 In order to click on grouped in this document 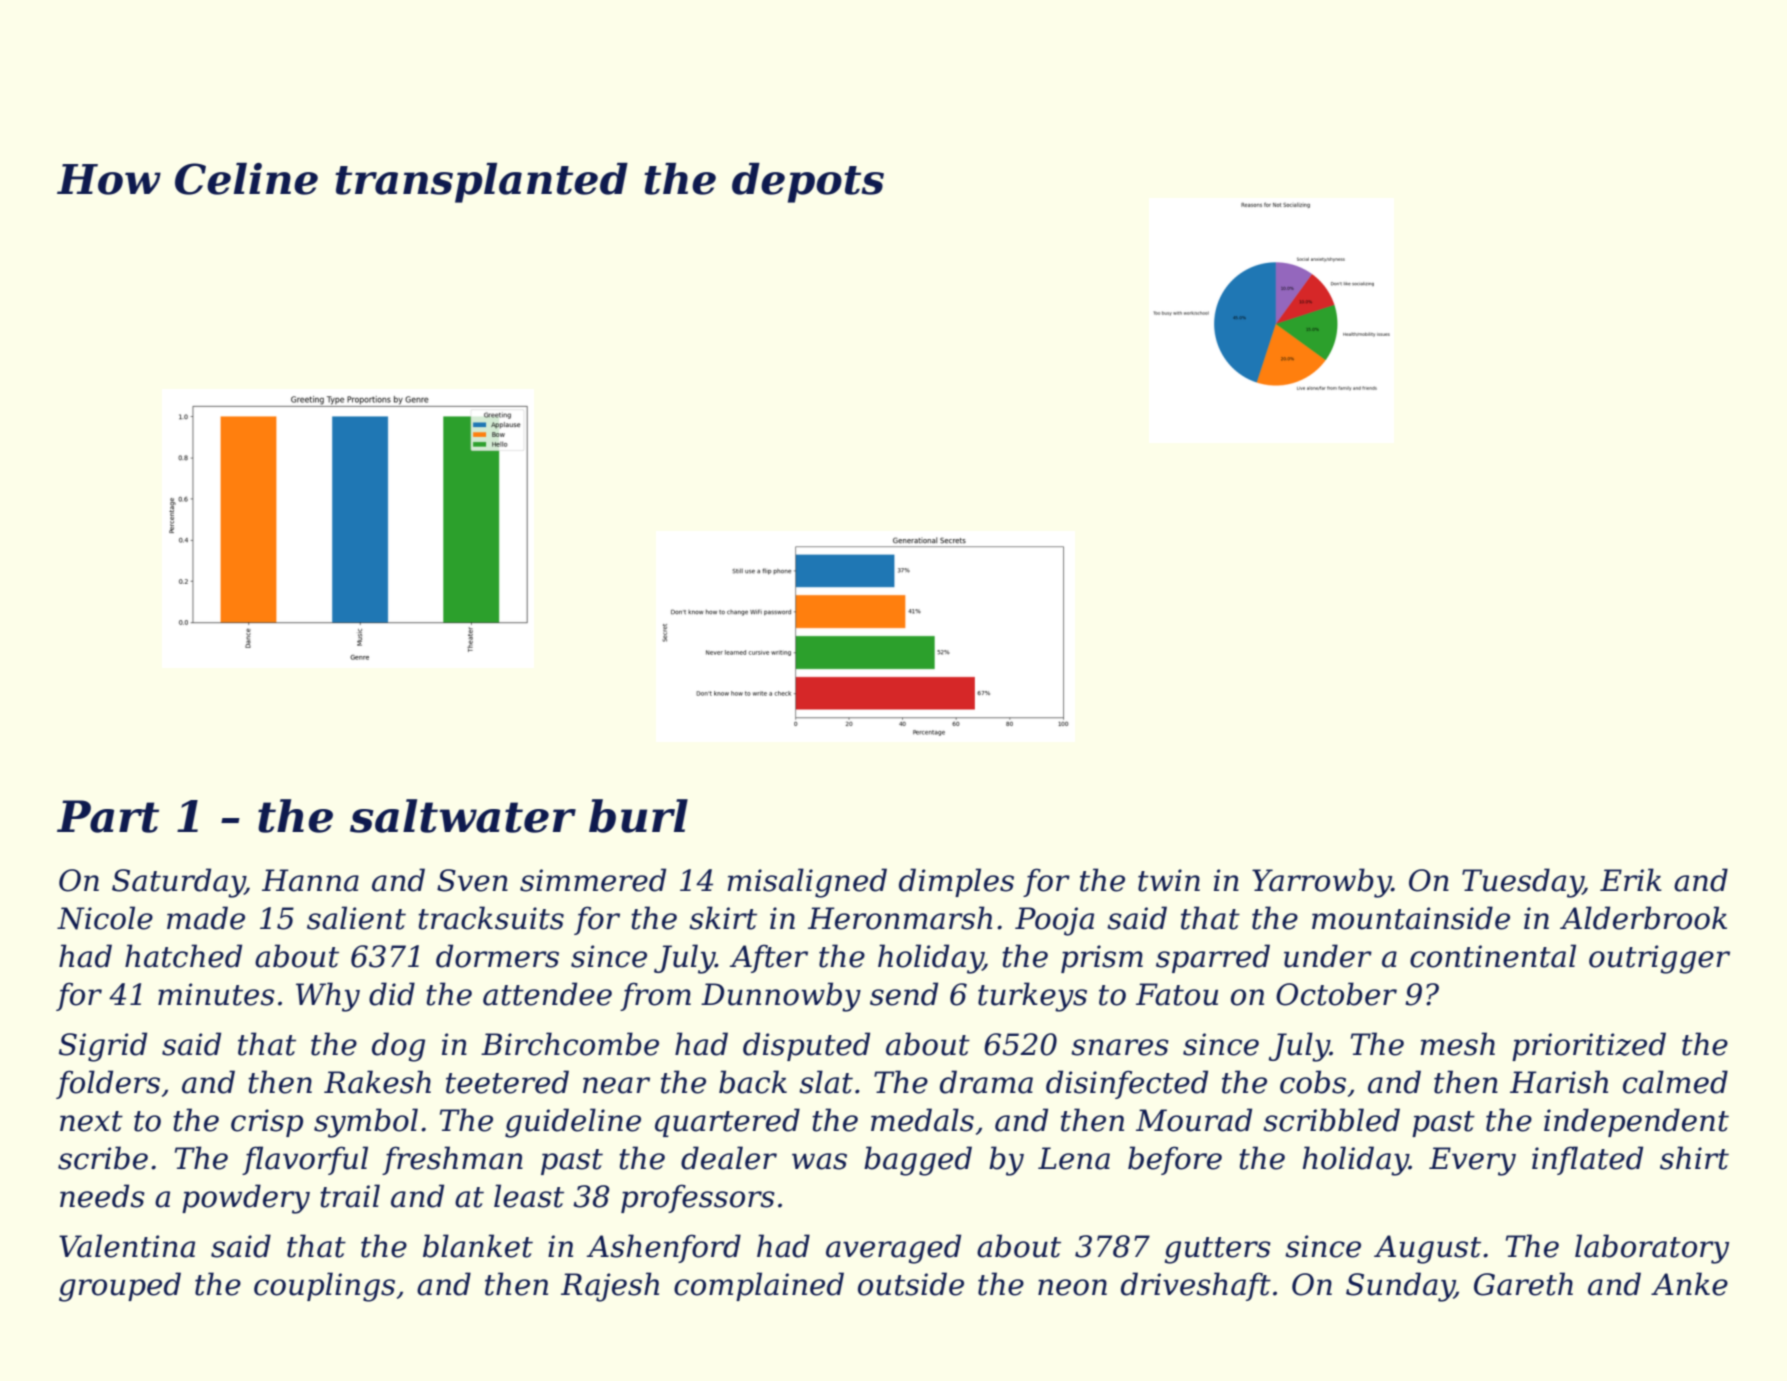, I will do `click(120, 1287)`.
